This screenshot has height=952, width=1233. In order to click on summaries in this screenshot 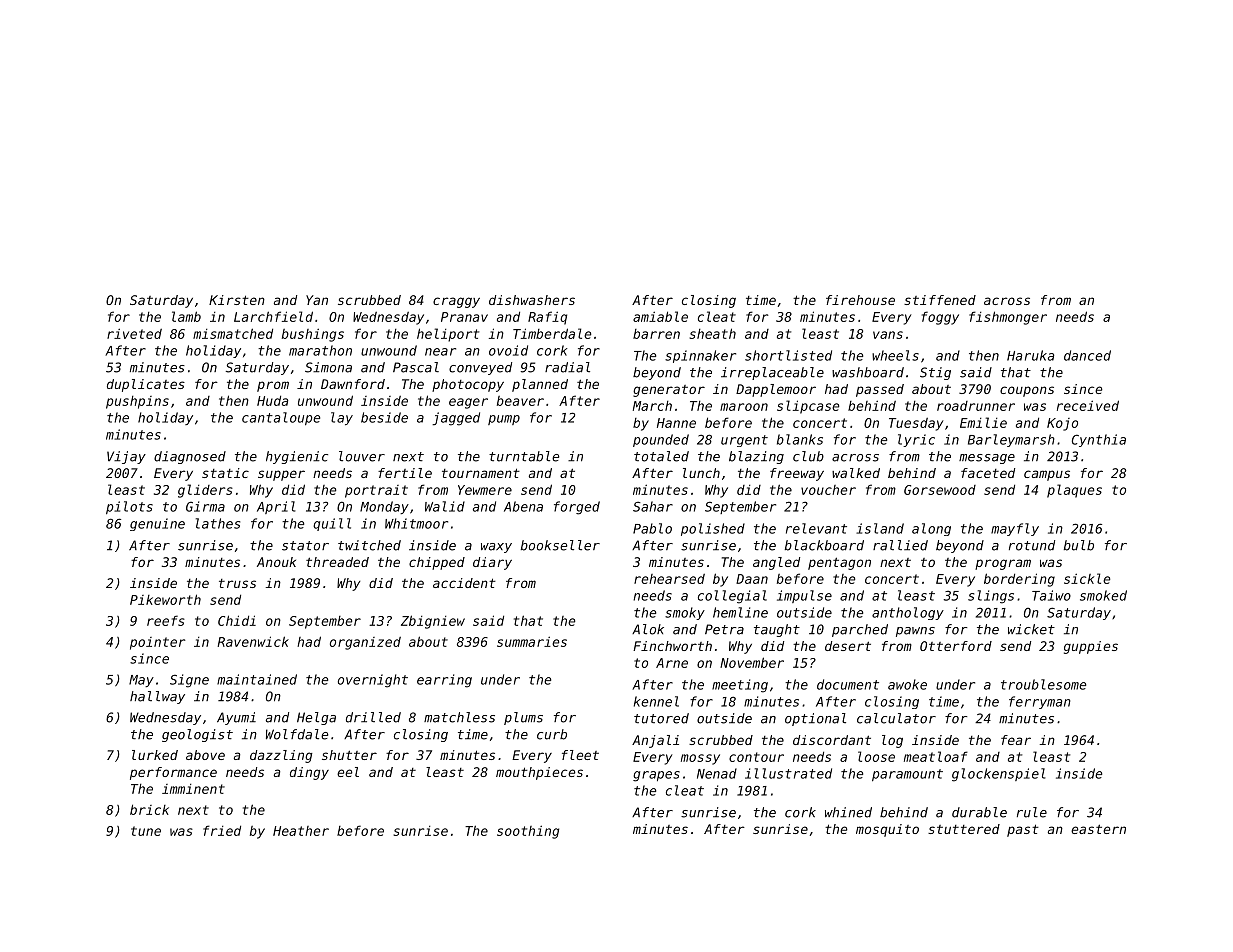, I will do `click(532, 641)`.
